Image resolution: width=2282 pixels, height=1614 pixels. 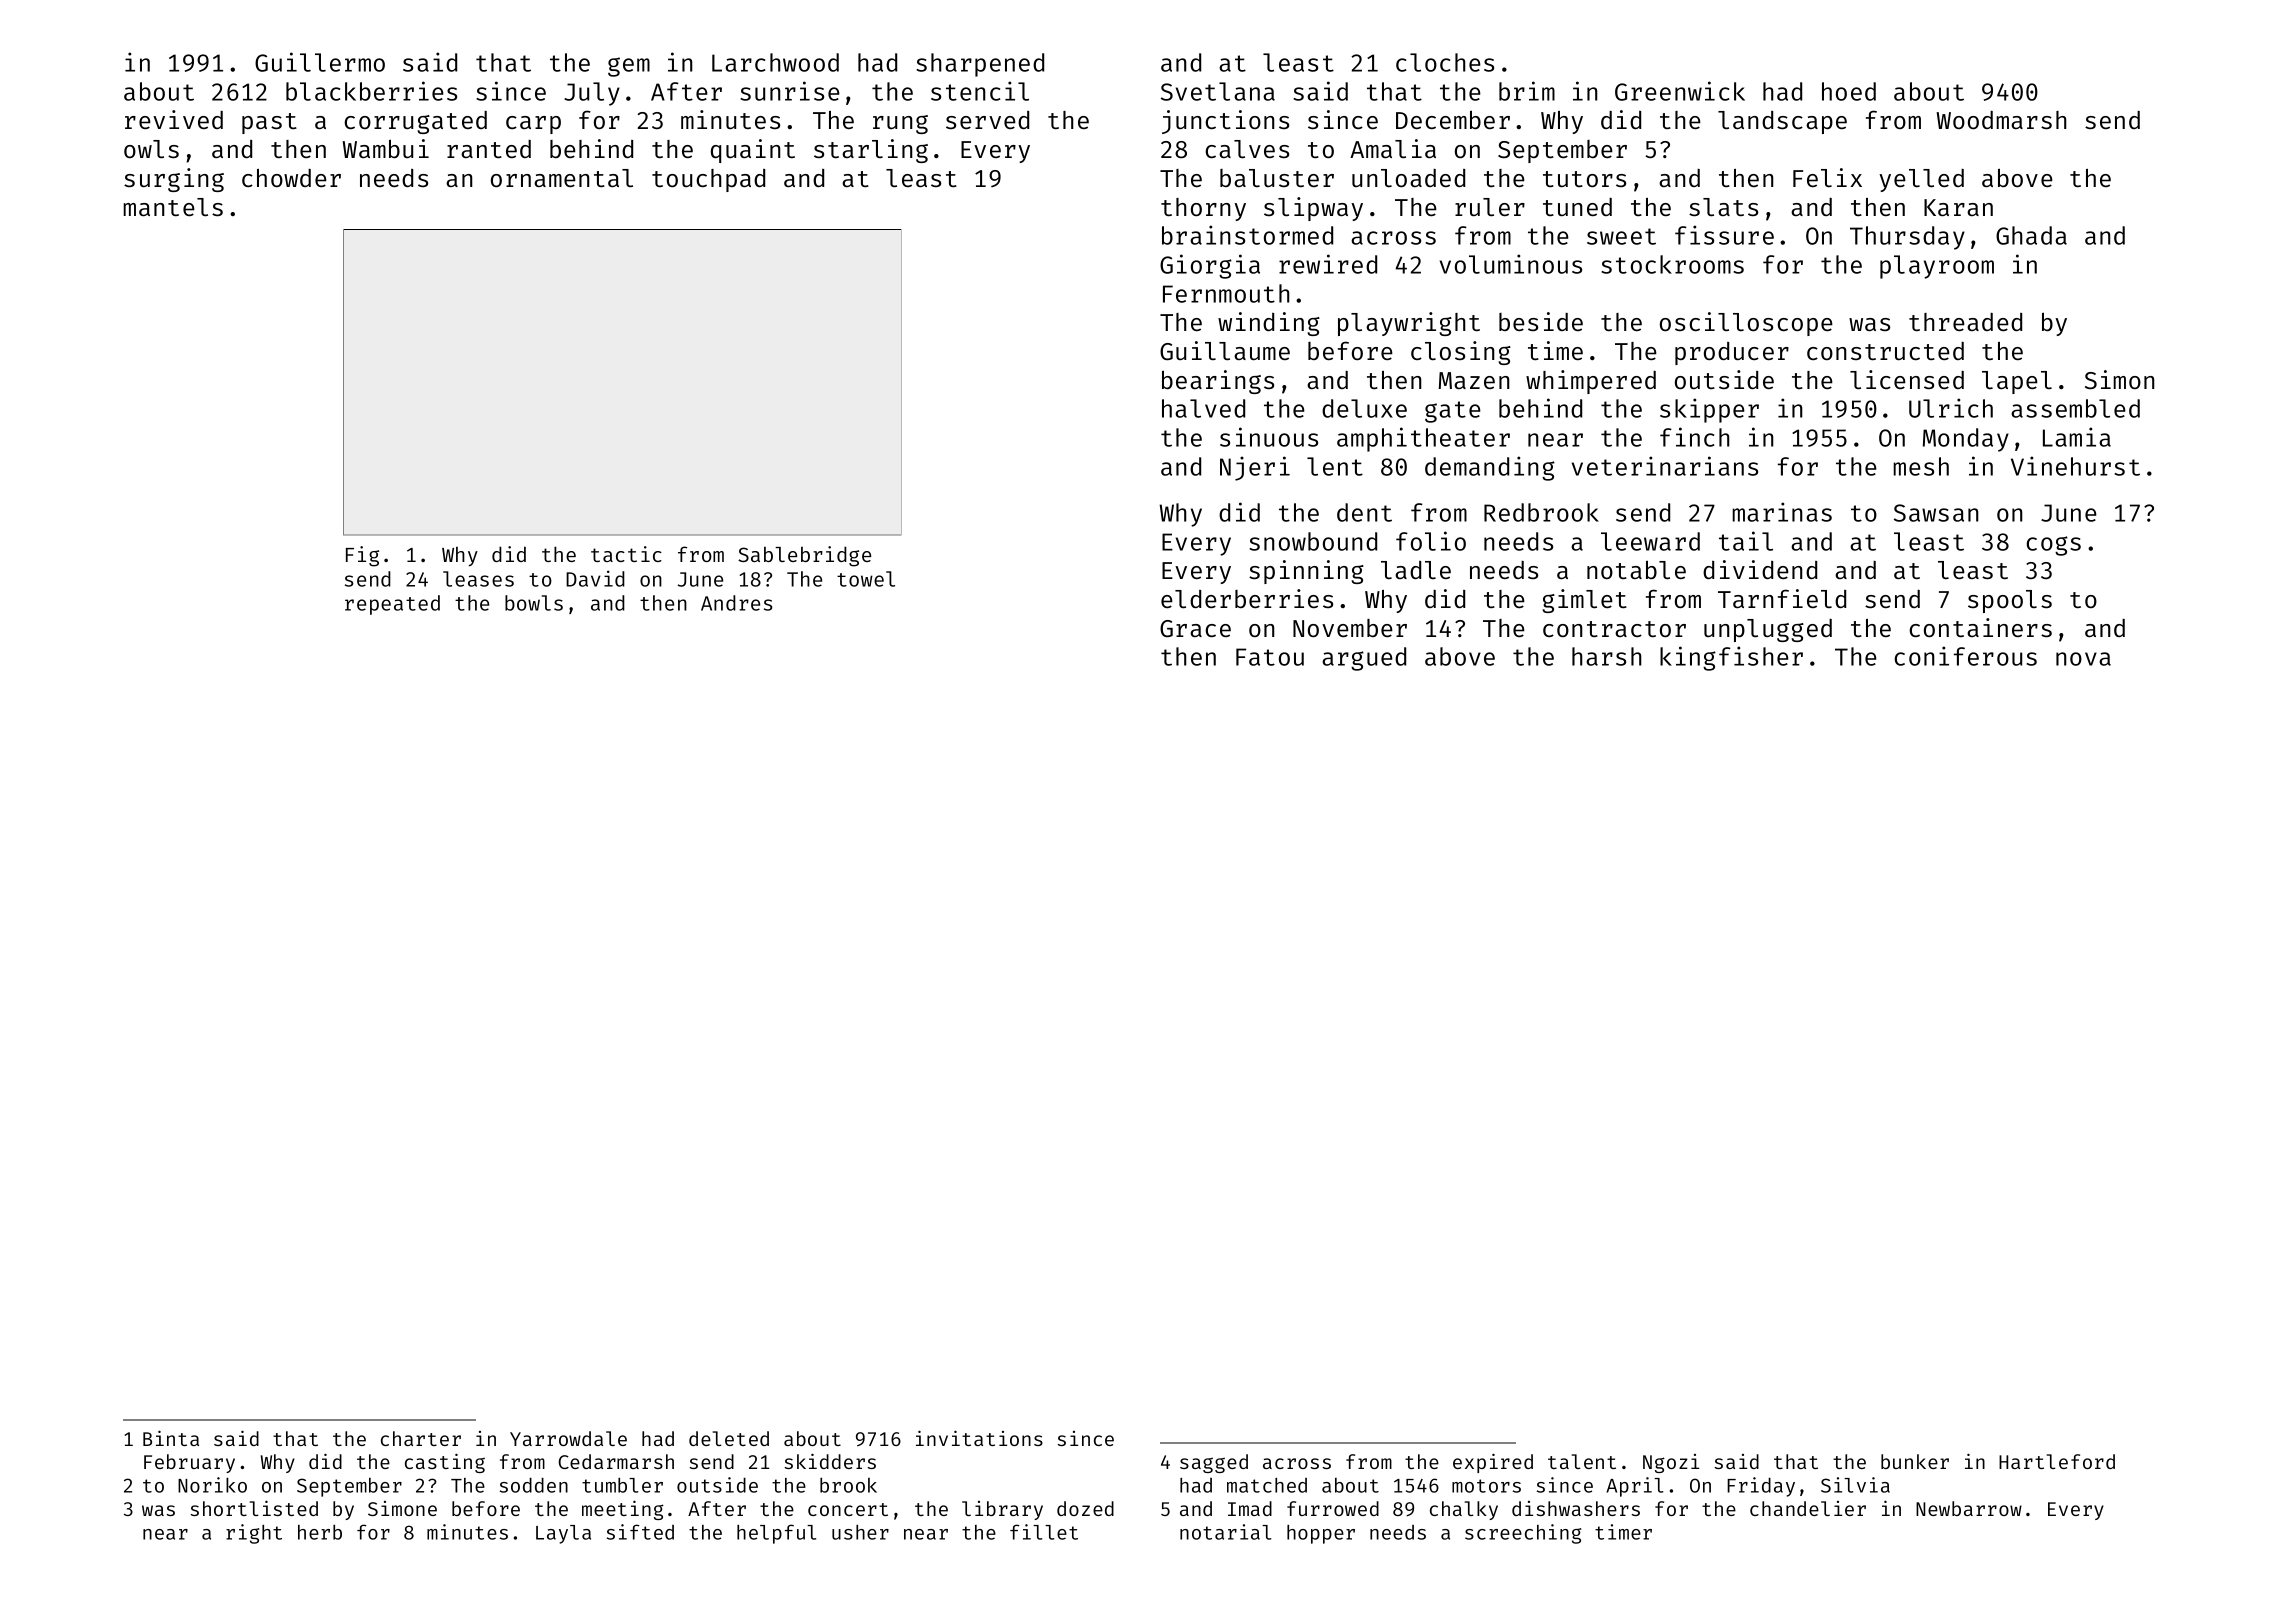 I want to click on argued, so click(x=1364, y=659).
